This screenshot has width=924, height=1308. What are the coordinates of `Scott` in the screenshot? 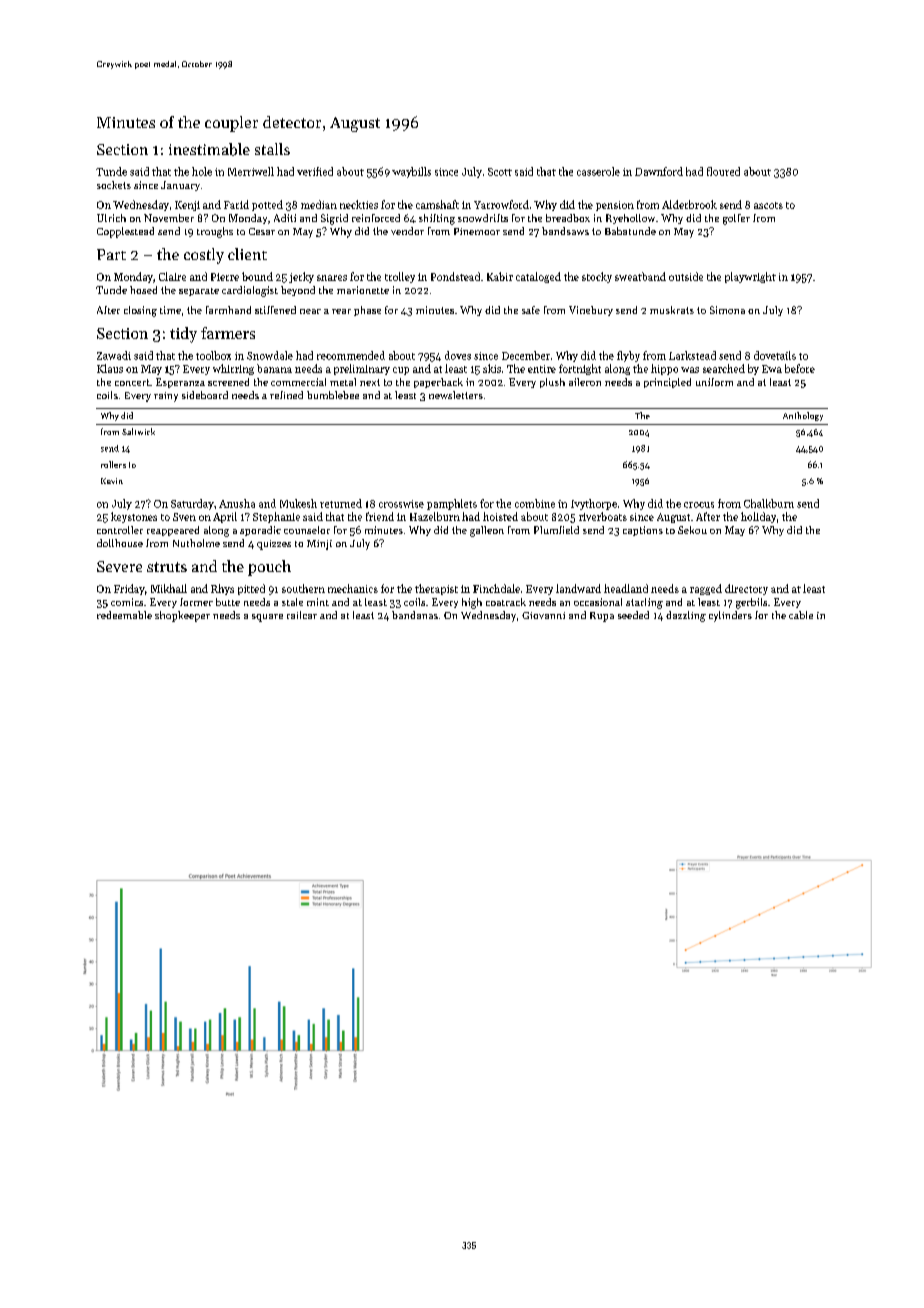 It's located at (500, 172).
